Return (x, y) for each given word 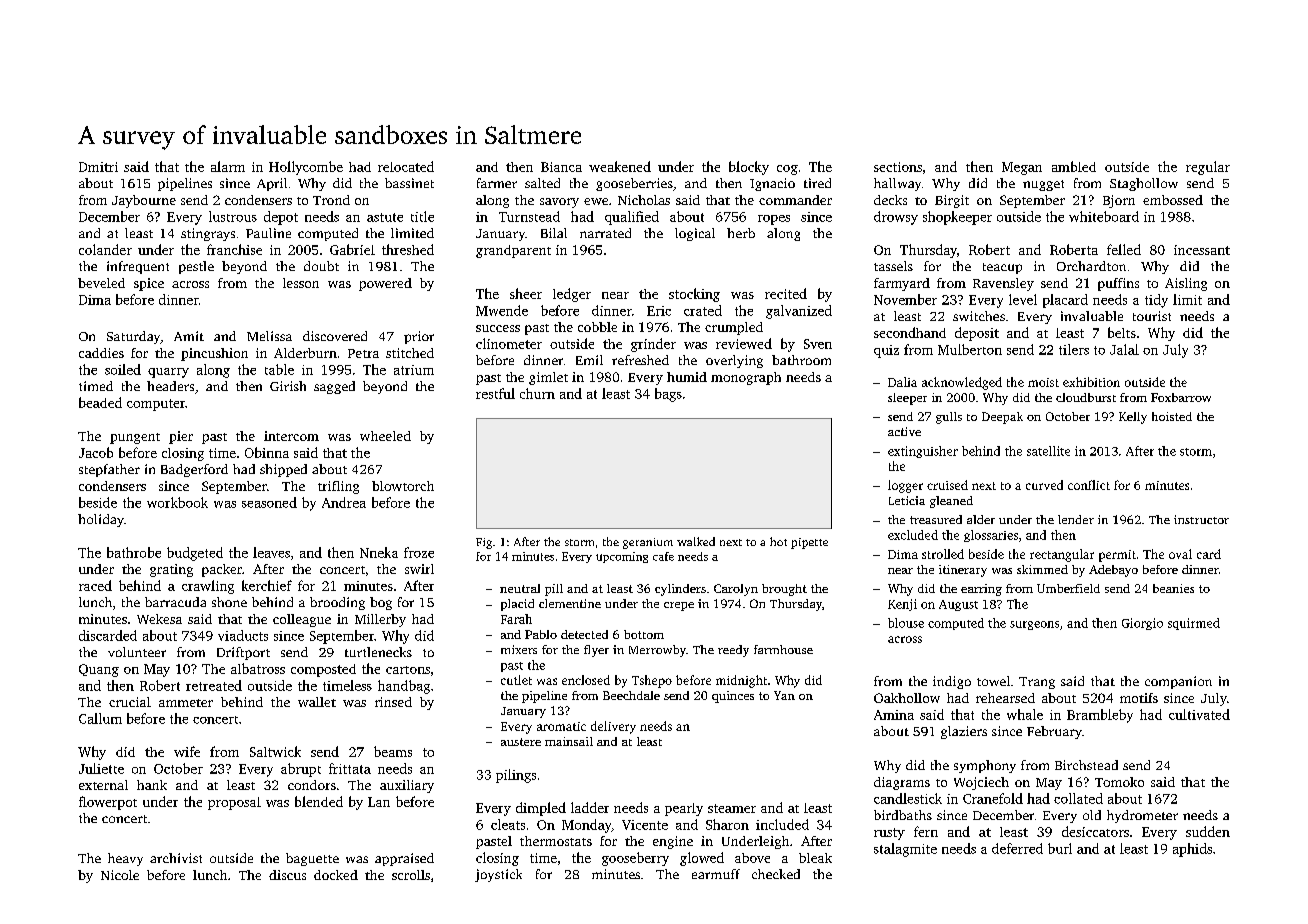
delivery (613, 727)
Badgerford (194, 470)
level (1023, 299)
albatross (258, 668)
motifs (1139, 698)
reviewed (744, 343)
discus (287, 875)
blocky (749, 168)
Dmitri (98, 167)
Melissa (269, 336)
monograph (746, 378)
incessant (1202, 250)
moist (1043, 382)
